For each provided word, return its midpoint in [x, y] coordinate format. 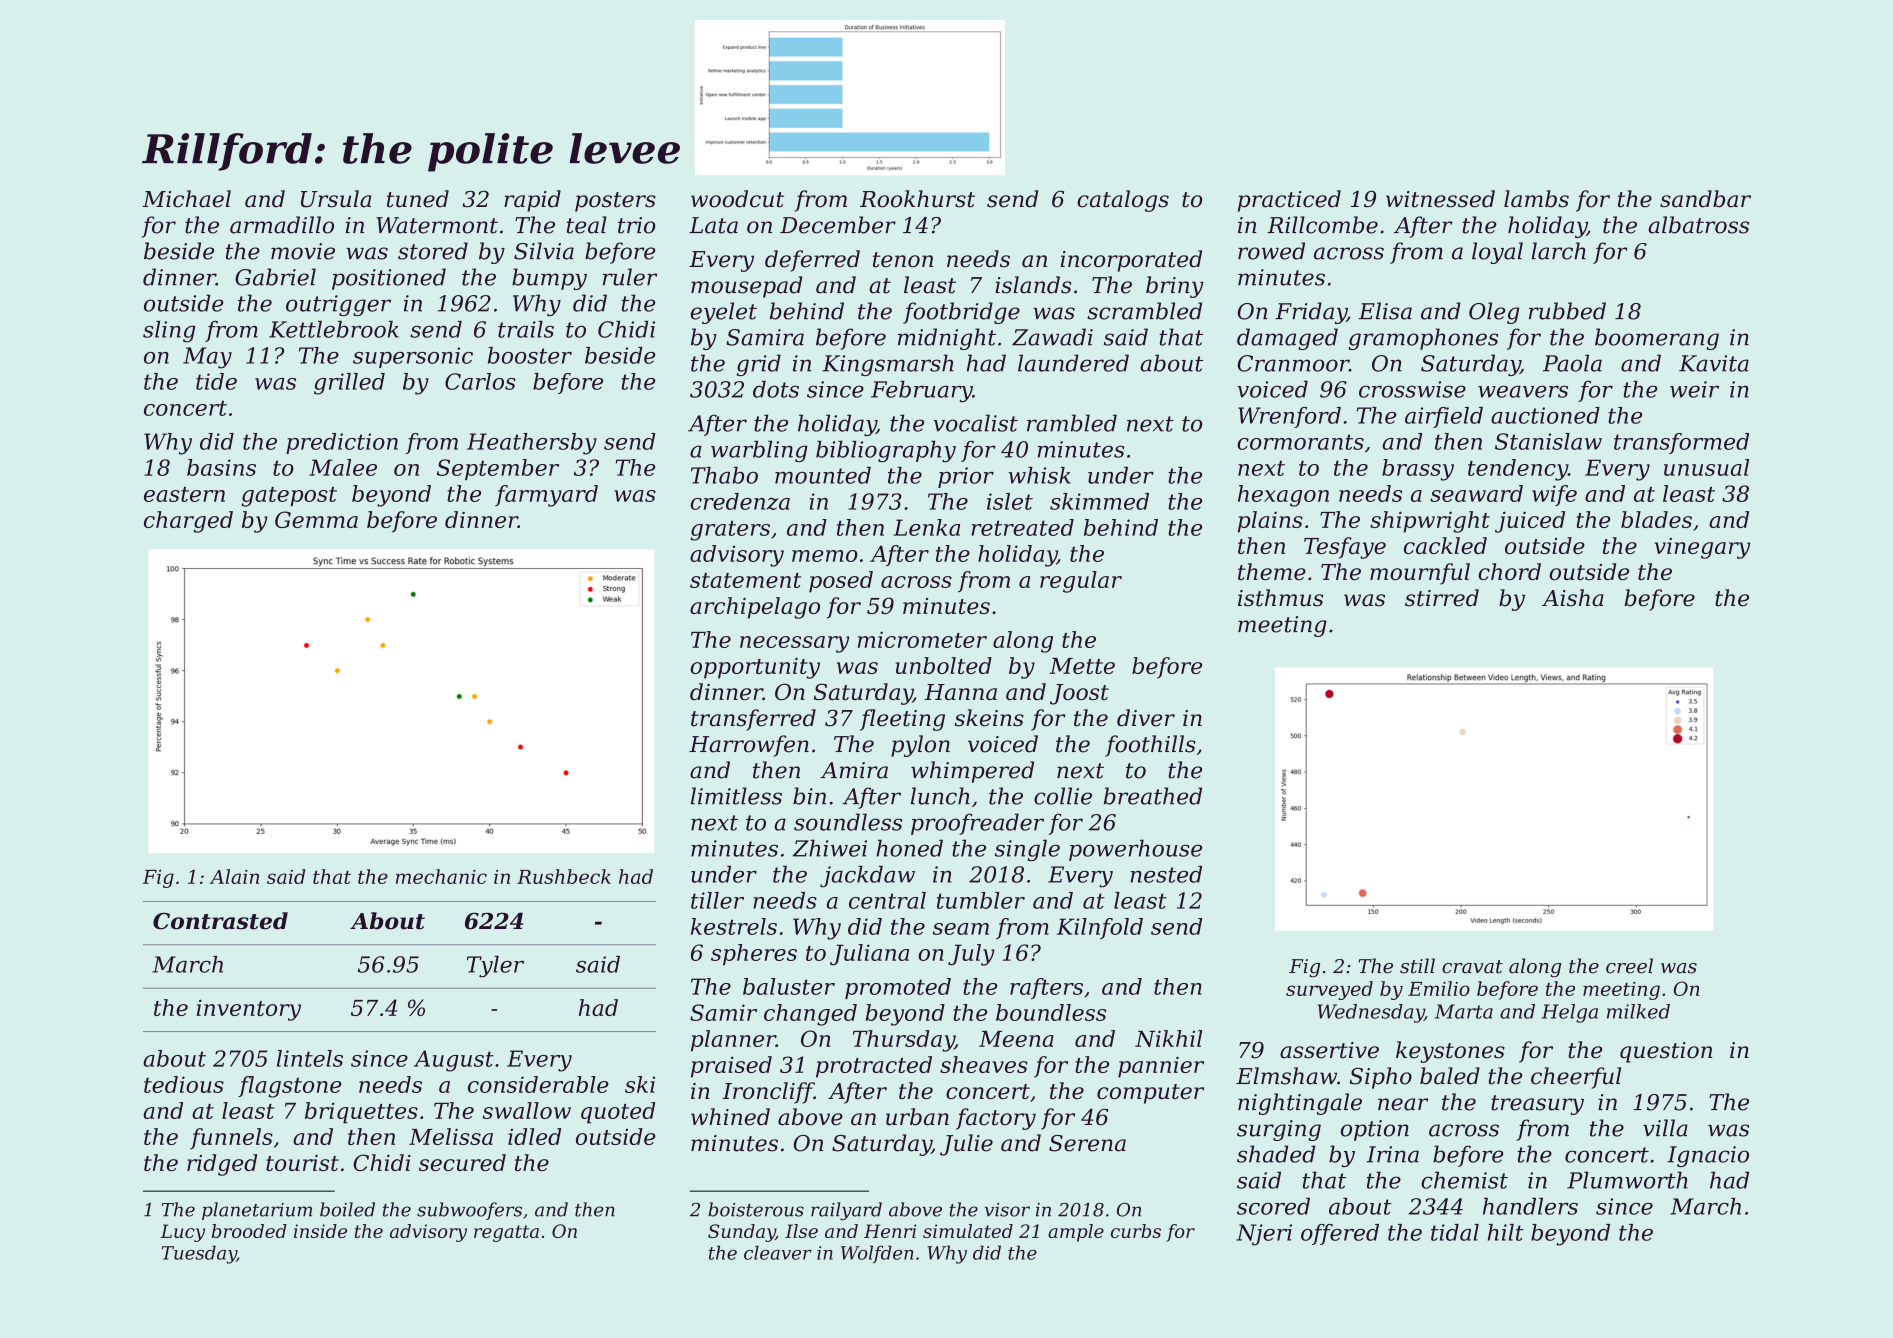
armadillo [282, 225]
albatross [1699, 225]
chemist [1464, 1180]
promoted [898, 988]
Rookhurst [917, 199]
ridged [222, 1165]
